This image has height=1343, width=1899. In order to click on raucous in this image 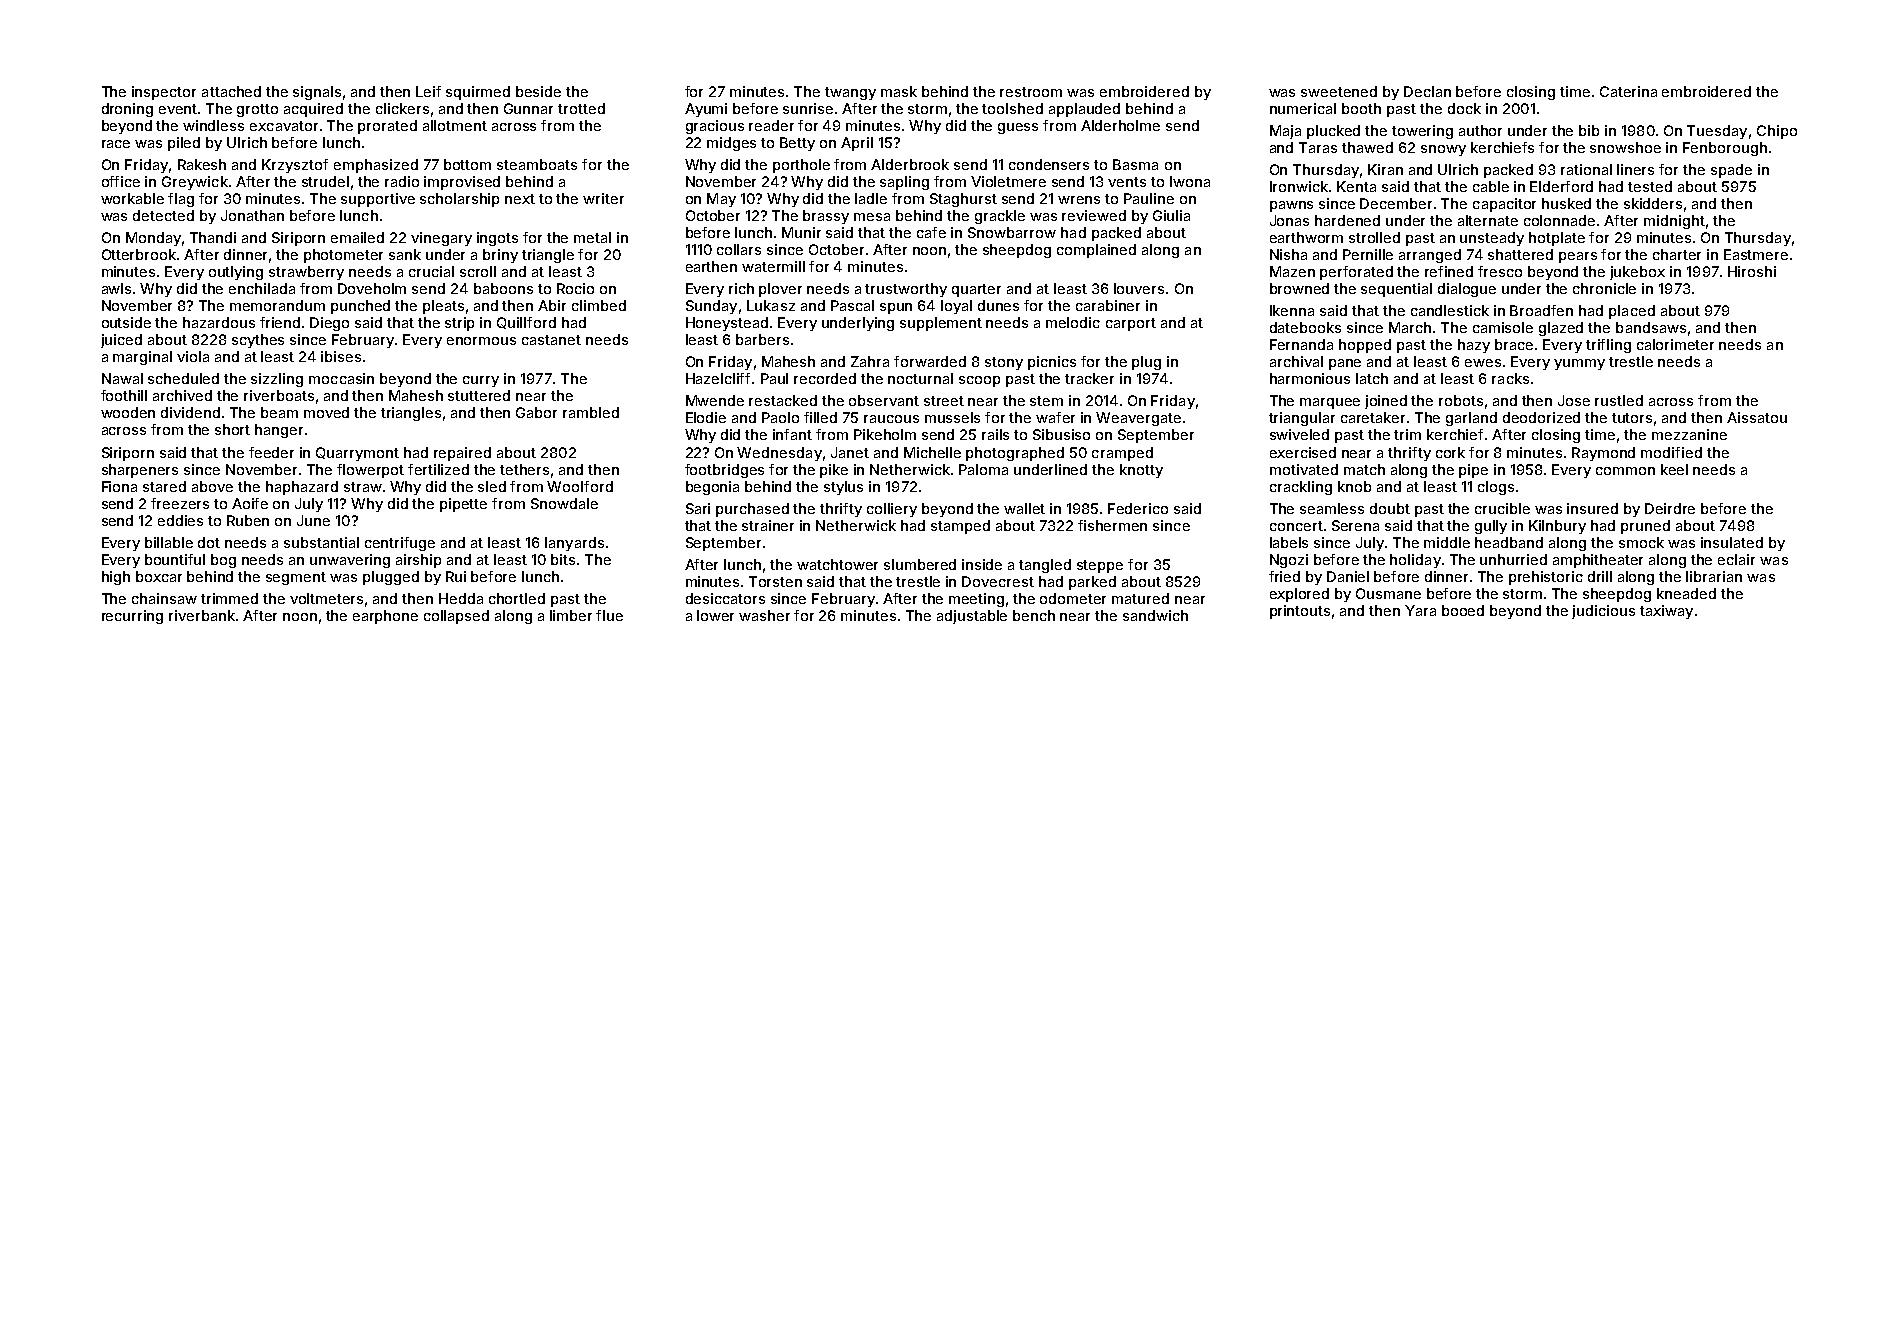, I will do `click(891, 419)`.
